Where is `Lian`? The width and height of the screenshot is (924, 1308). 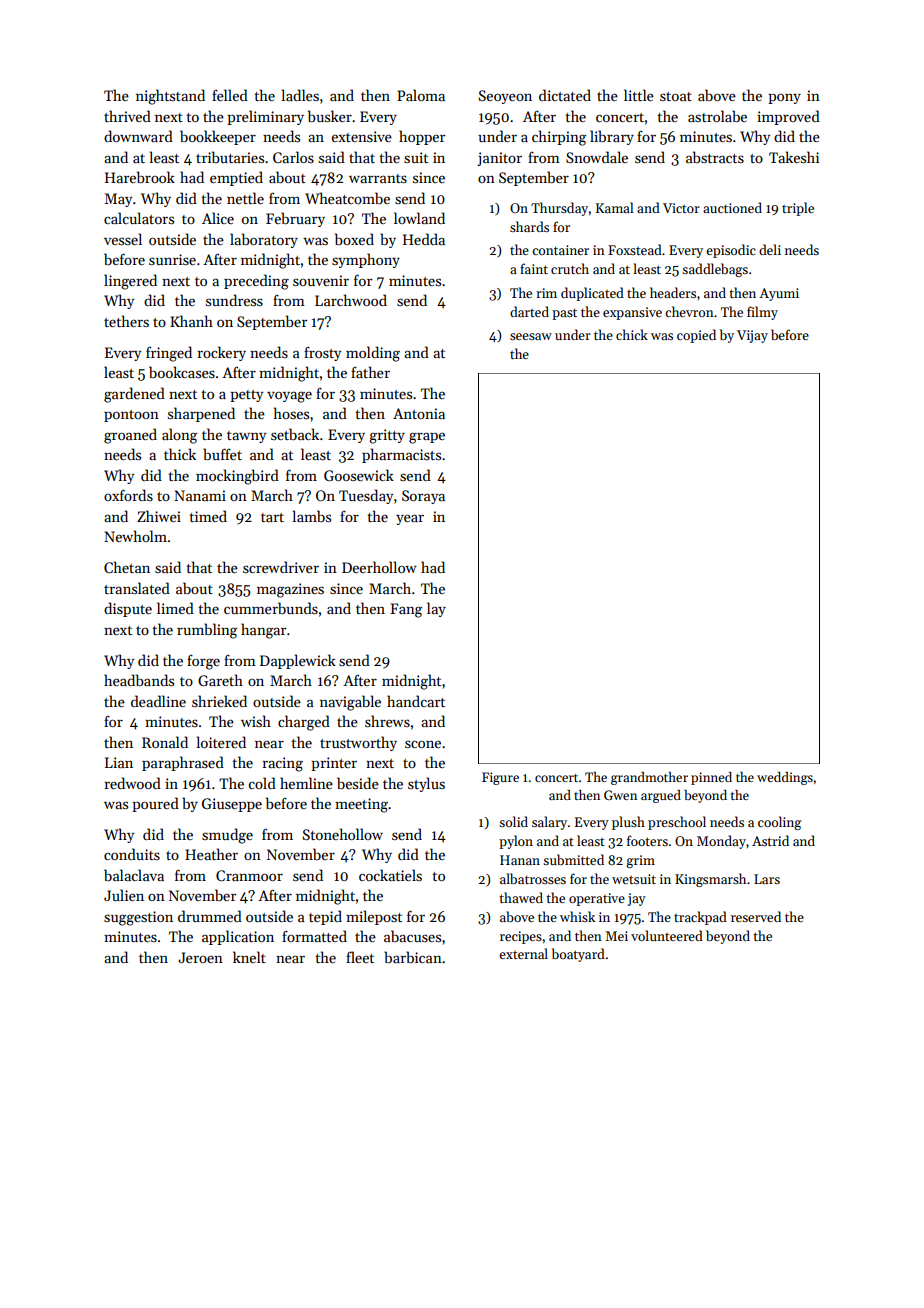 Lian is located at coordinates (119, 762).
